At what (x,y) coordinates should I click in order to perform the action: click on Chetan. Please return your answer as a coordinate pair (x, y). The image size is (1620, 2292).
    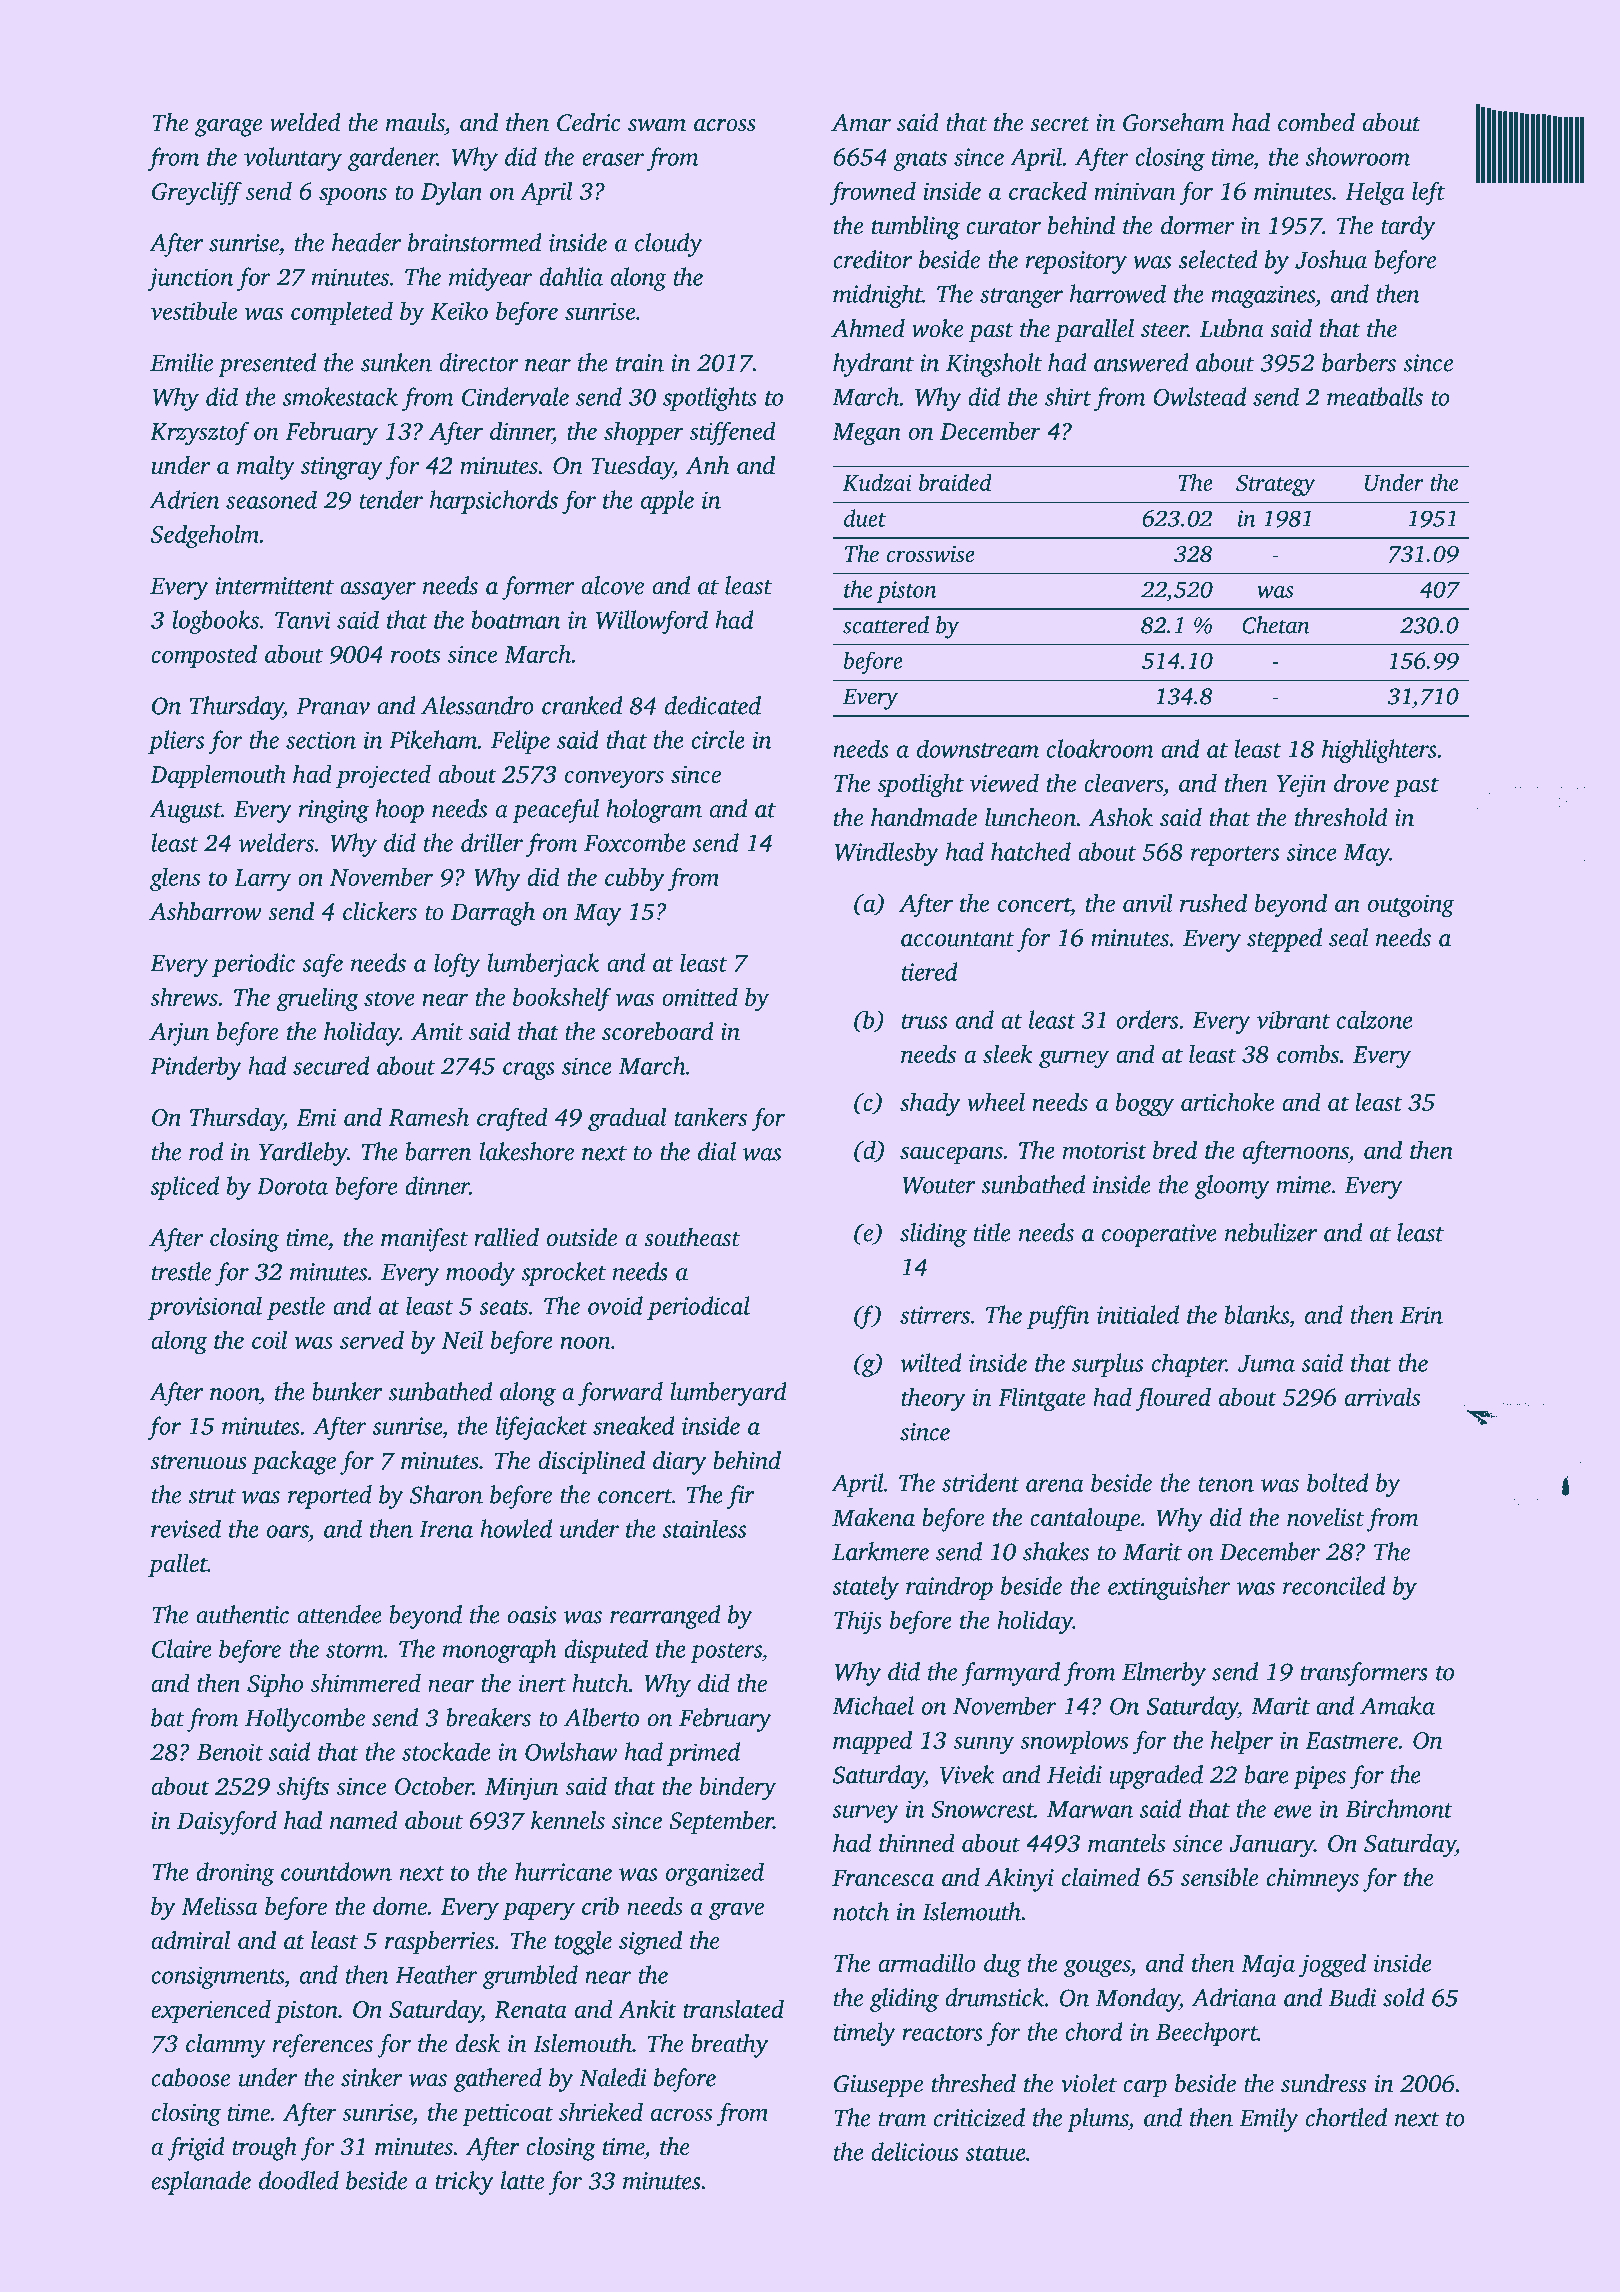
    Looking at the image, I should click on (1276, 625).
